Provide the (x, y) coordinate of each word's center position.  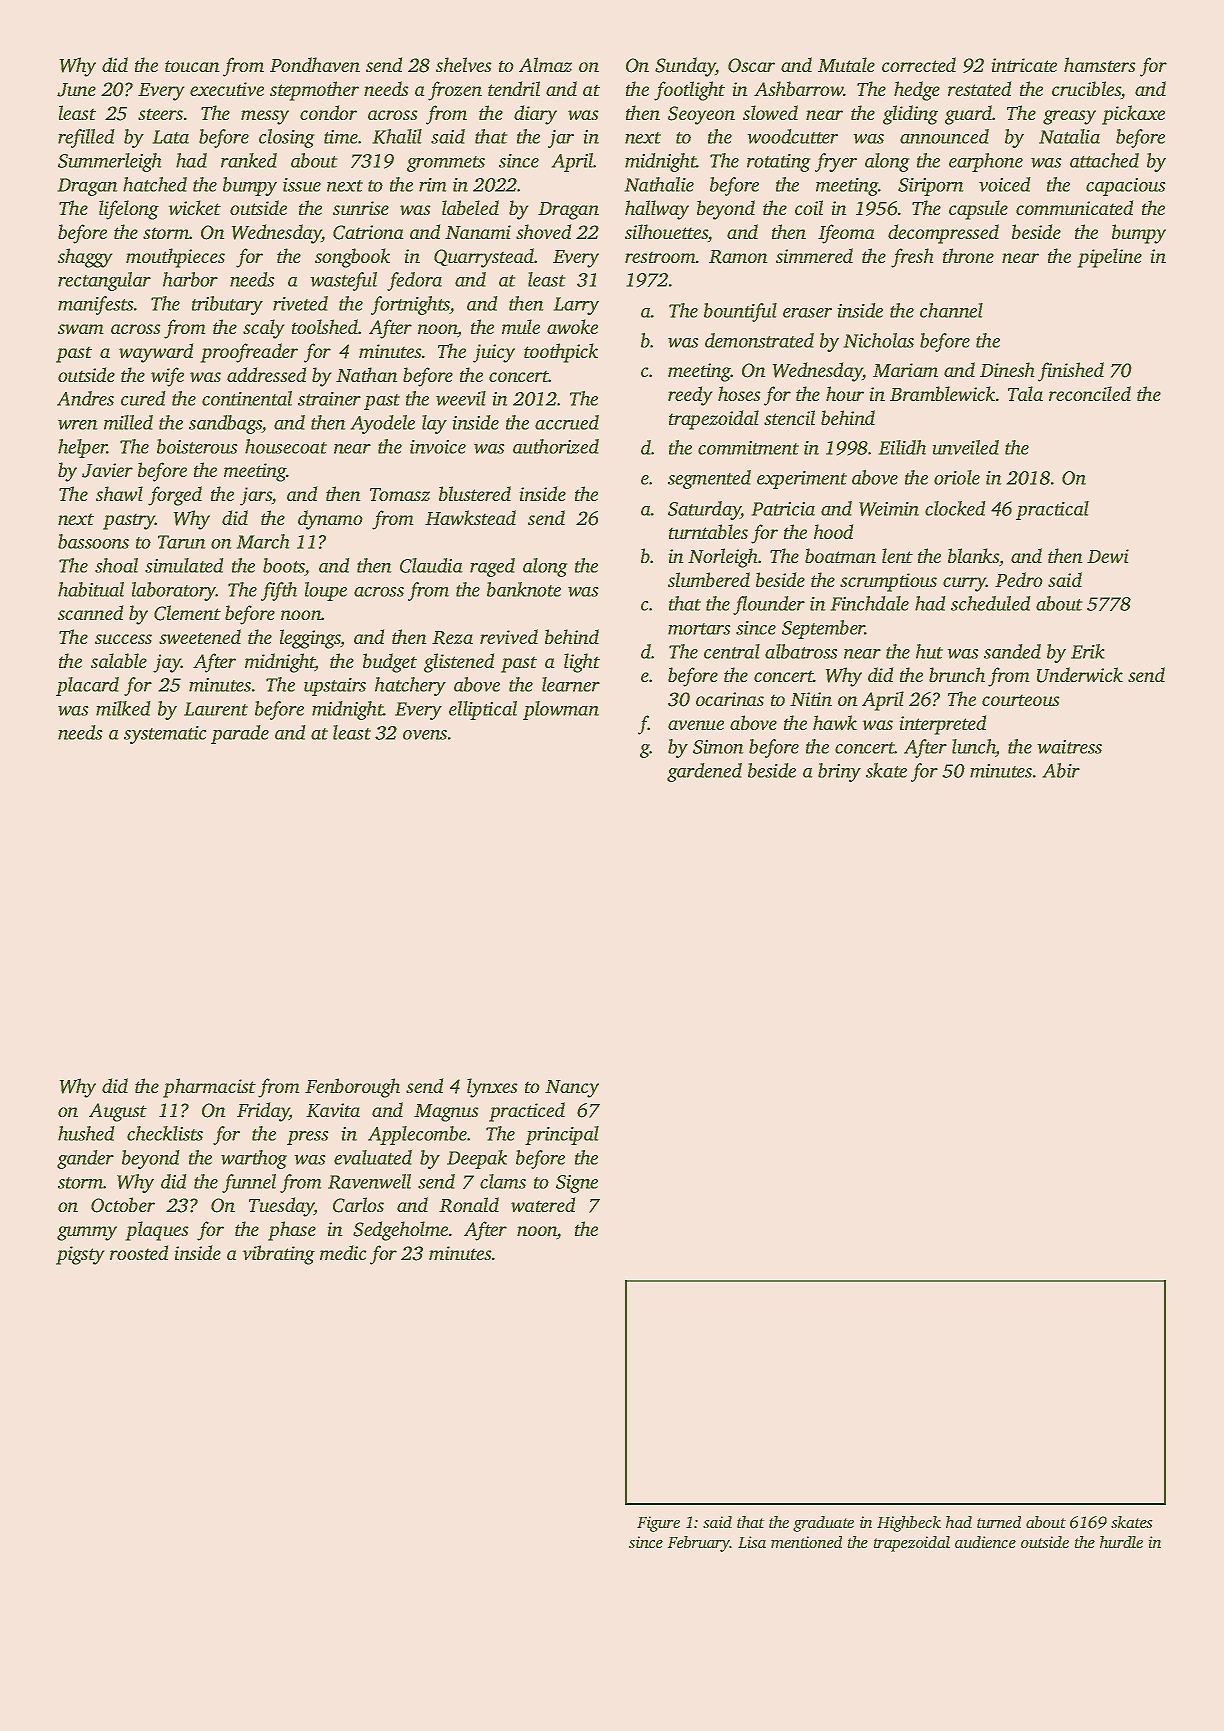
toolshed (325, 326)
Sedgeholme (400, 1231)
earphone (986, 162)
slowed (770, 112)
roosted (139, 1252)
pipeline (1109, 258)
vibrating (278, 1255)
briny (839, 772)
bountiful (740, 312)
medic (343, 1252)
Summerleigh (110, 162)
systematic (165, 735)
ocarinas (730, 699)
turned (999, 1522)
